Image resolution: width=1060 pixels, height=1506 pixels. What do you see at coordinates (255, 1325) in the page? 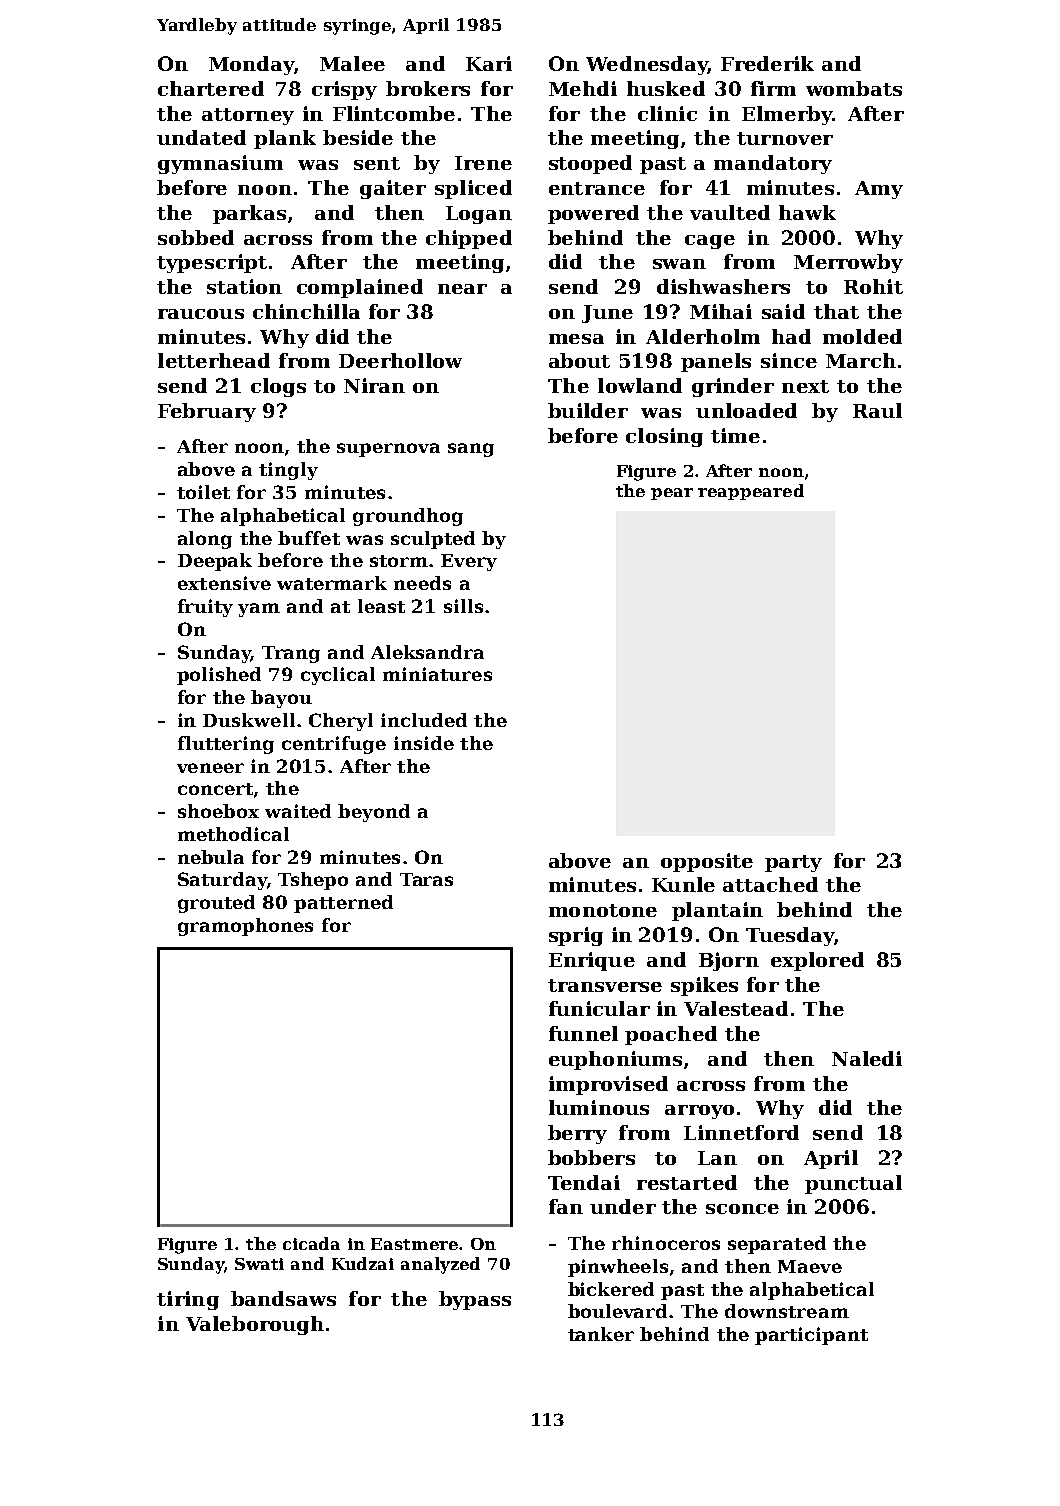
I see `Valeborough` at bounding box center [255, 1325].
